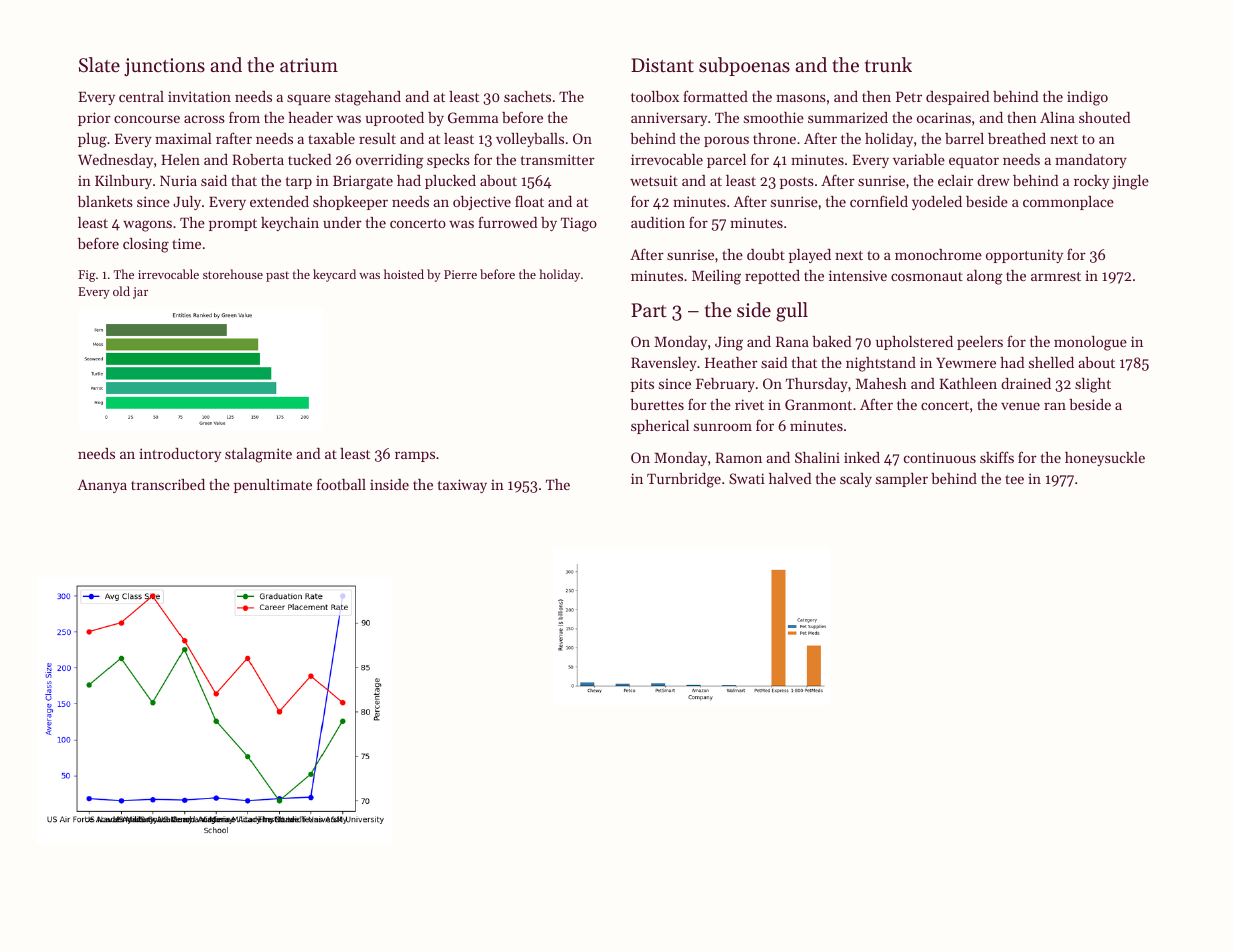  Describe the element at coordinates (985, 277) in the screenshot. I see `along` at that location.
